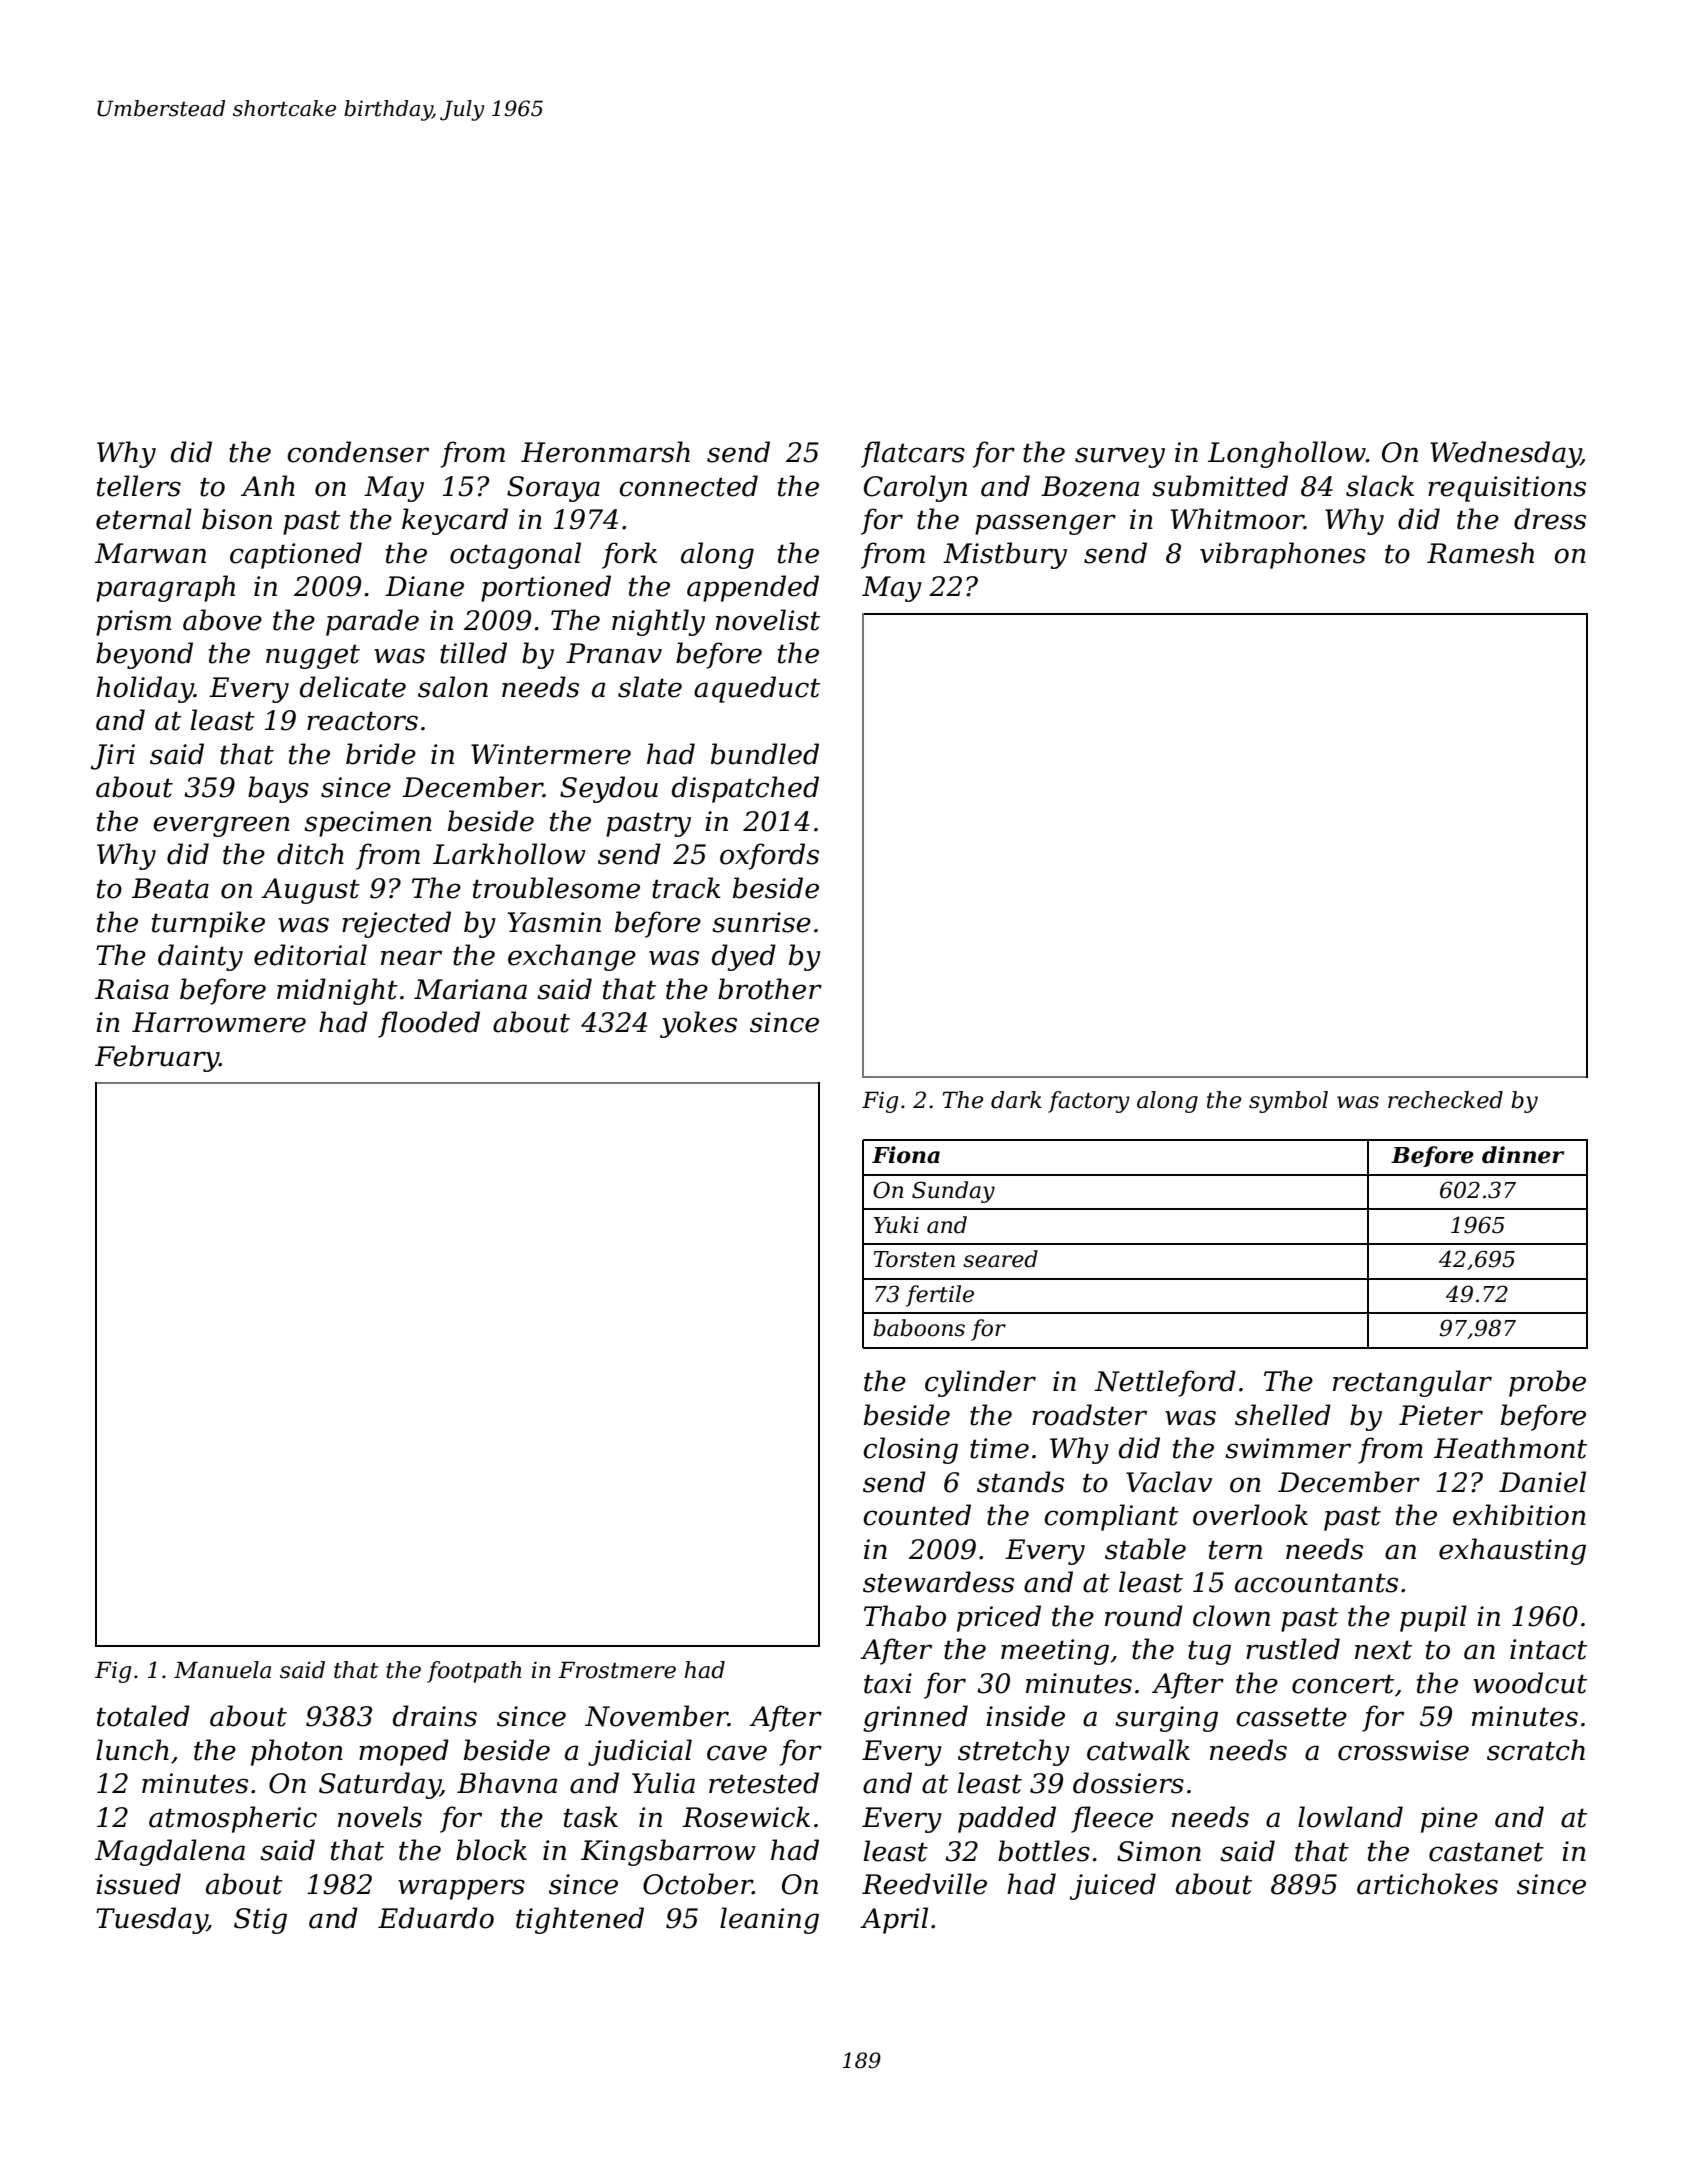 This screenshot has height=2178, width=1683. What do you see at coordinates (157, 1058) in the screenshot?
I see `February` at bounding box center [157, 1058].
